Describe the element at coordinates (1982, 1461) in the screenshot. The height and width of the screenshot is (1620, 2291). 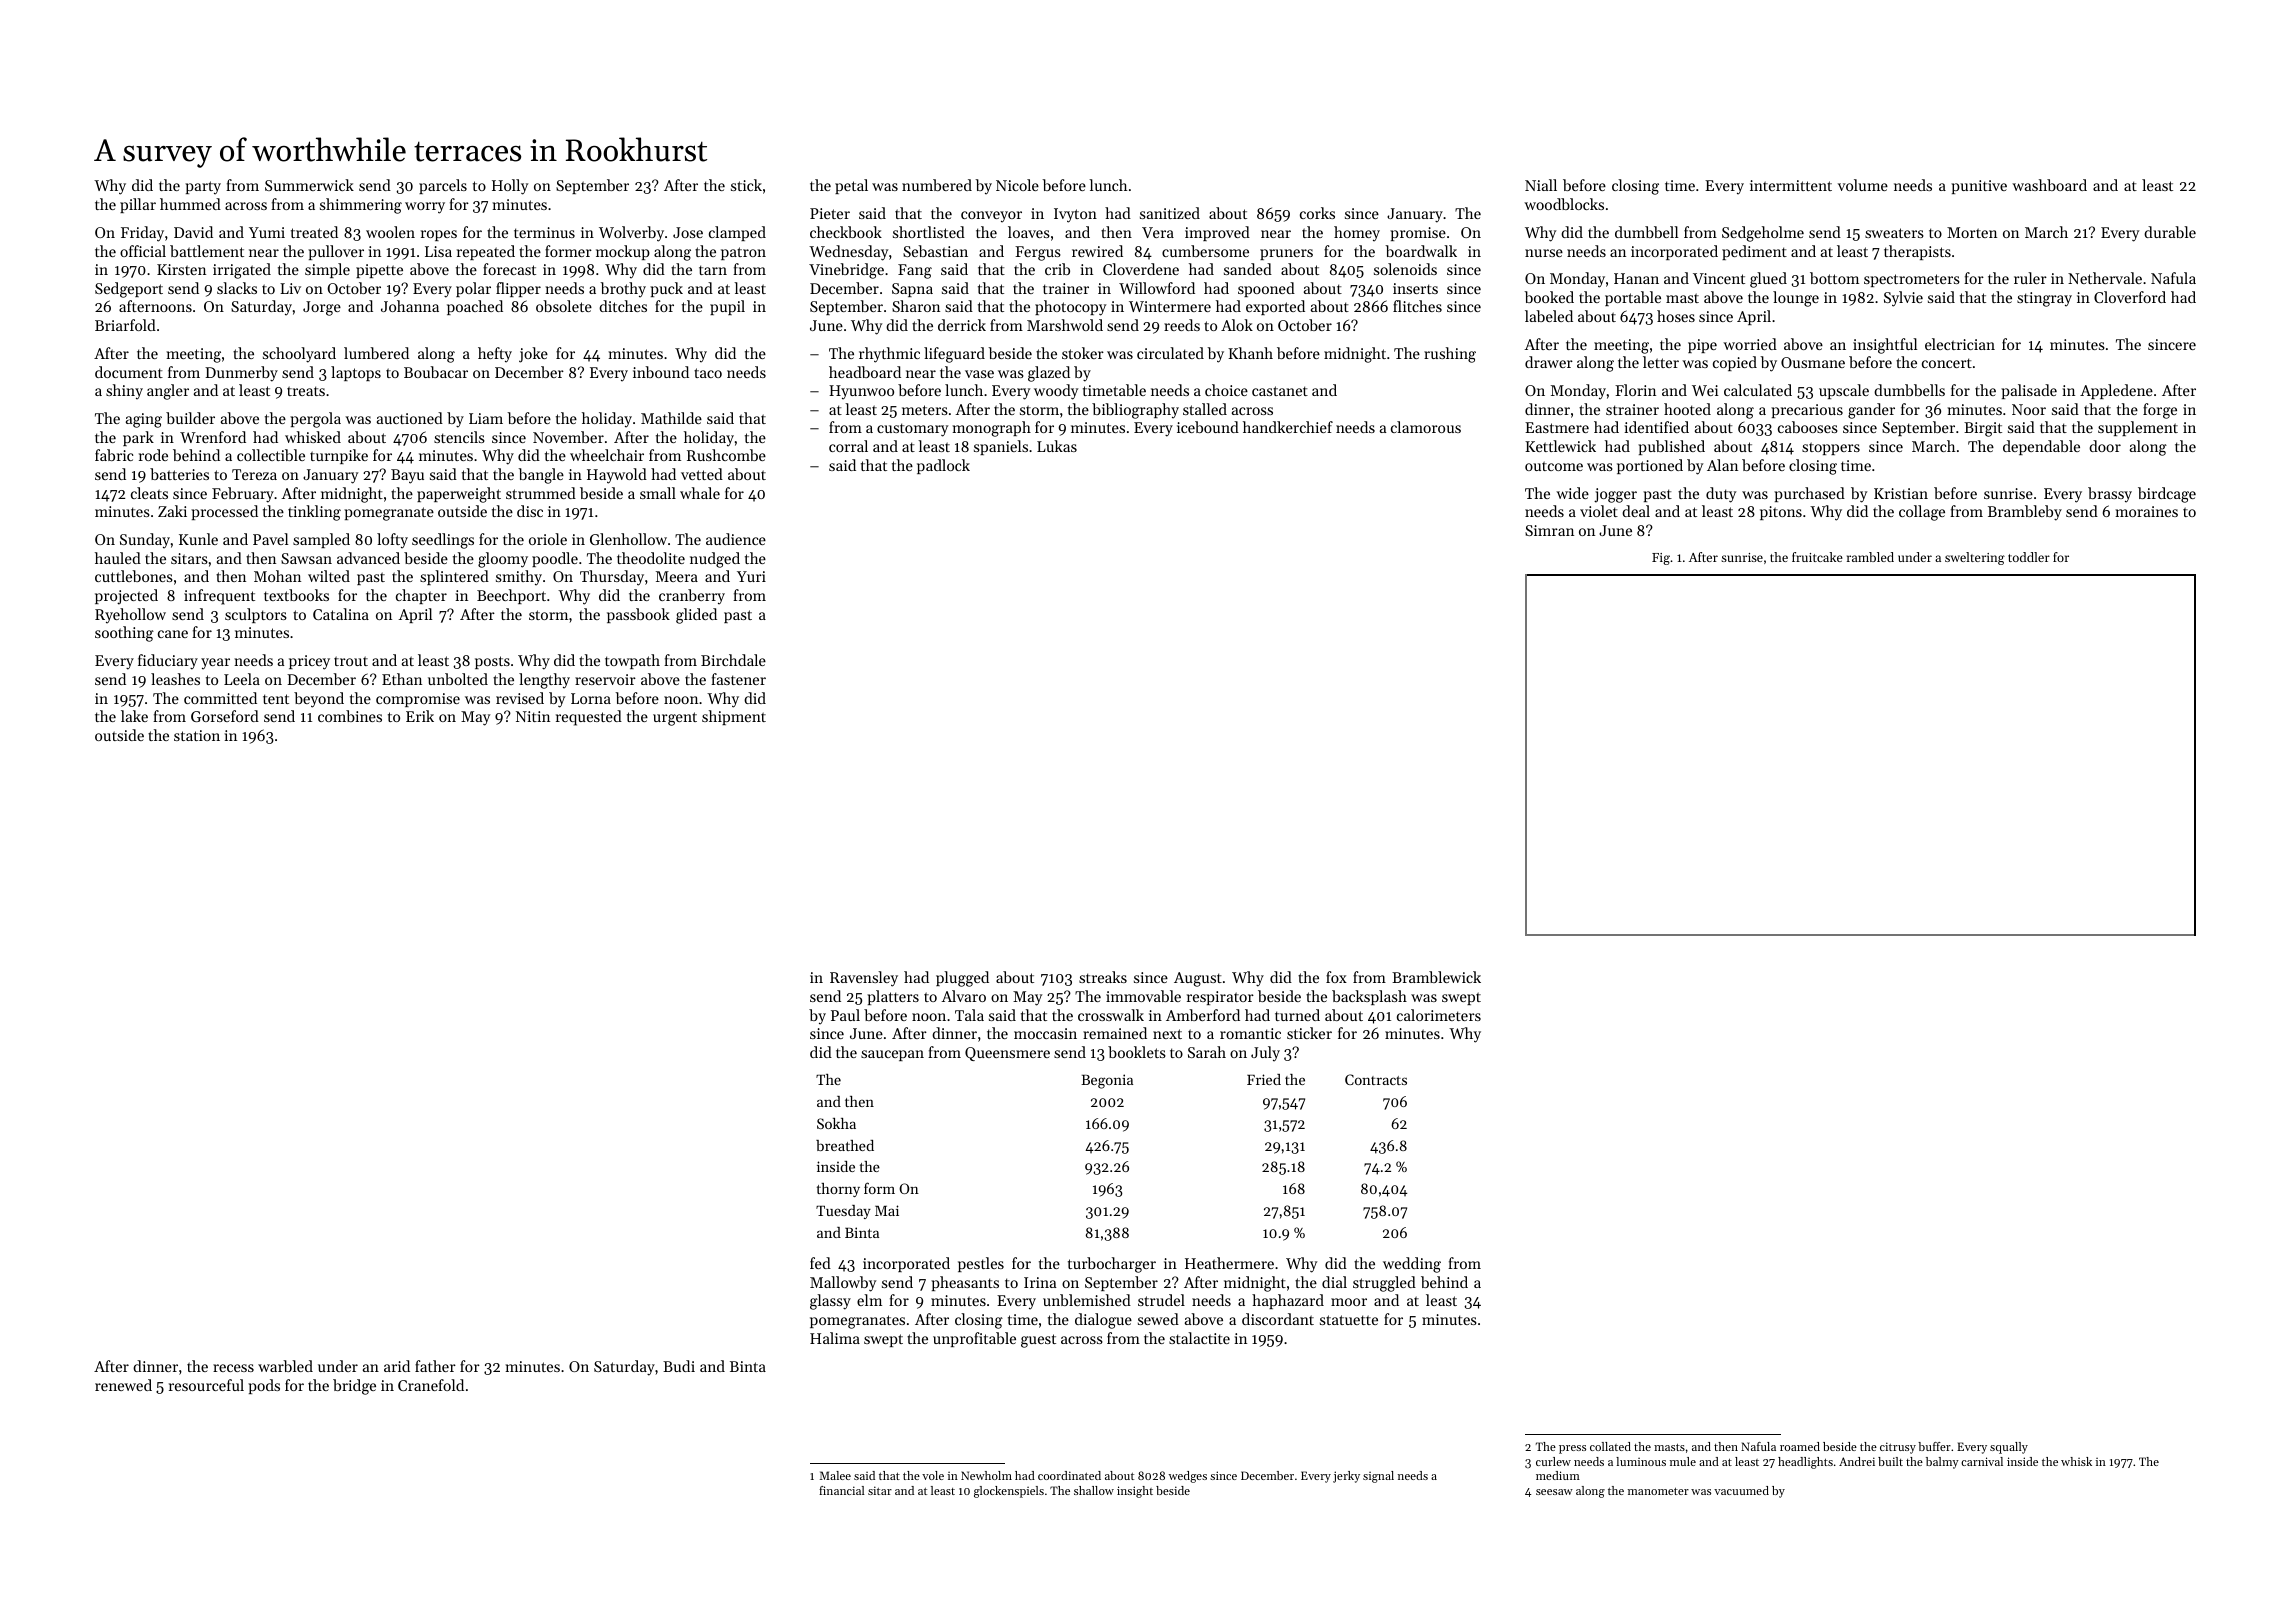
I see `carnival` at that location.
